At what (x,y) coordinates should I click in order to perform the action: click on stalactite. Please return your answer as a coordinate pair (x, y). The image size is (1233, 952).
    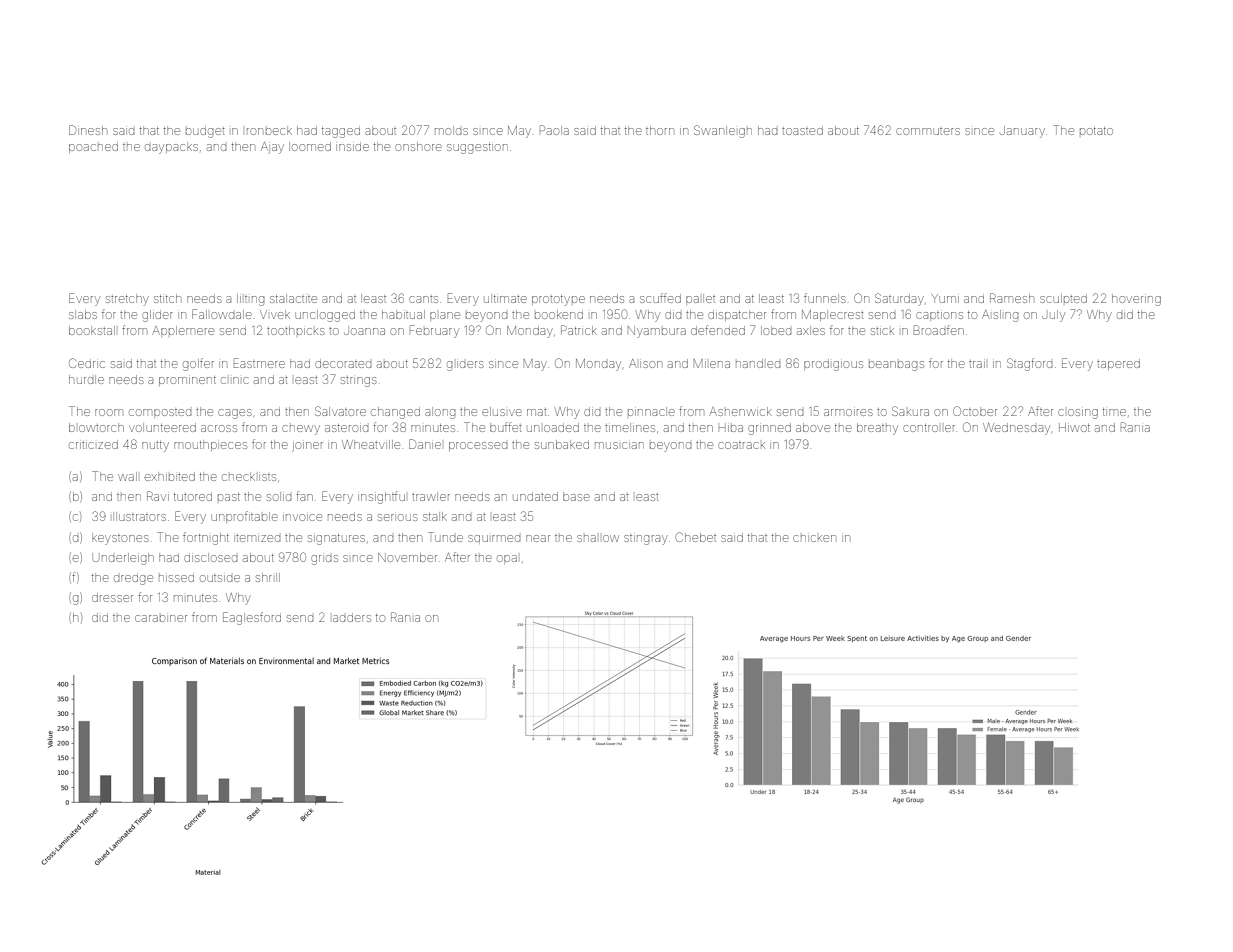
    Looking at the image, I should click on (293, 298).
